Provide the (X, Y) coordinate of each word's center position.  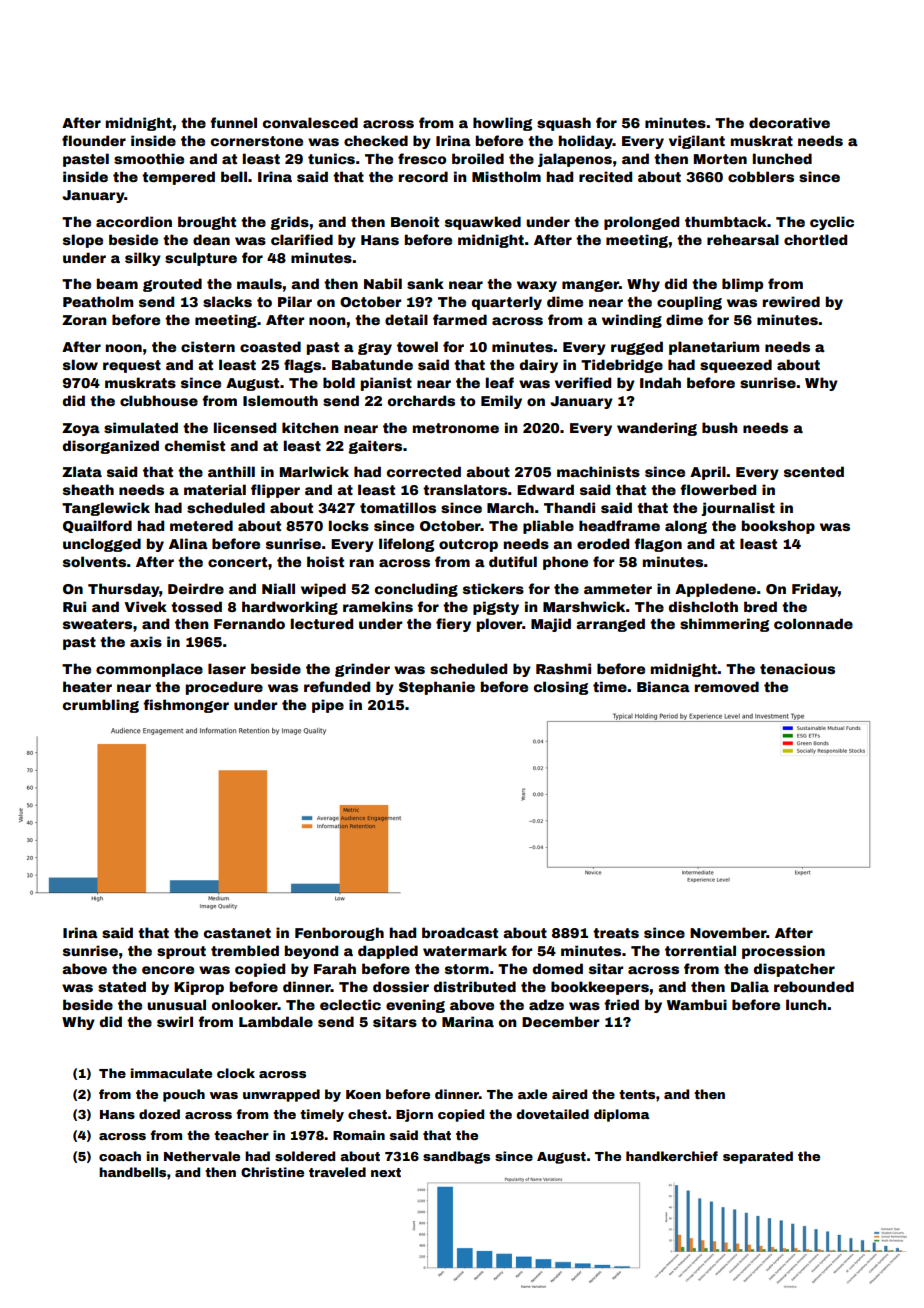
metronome (456, 428)
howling (502, 124)
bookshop (778, 527)
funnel (233, 122)
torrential (700, 950)
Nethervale (202, 1156)
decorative (789, 122)
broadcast (460, 932)
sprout (181, 952)
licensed (245, 427)
